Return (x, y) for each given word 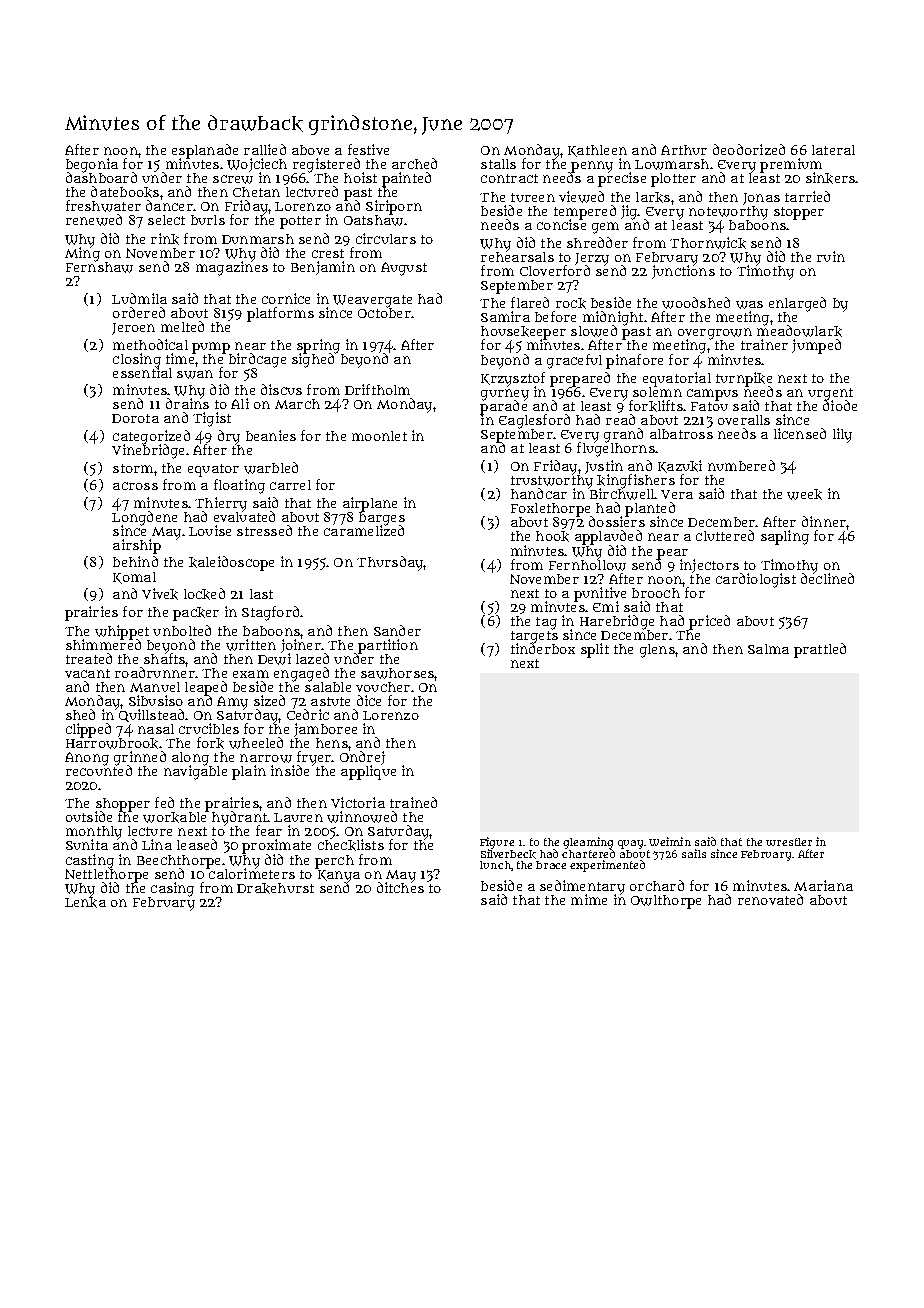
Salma (768, 649)
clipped (88, 730)
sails (694, 853)
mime (589, 899)
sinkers (830, 178)
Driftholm (377, 389)
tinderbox (543, 648)
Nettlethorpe (106, 875)
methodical (150, 344)
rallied (265, 149)
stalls (498, 164)
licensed (800, 433)
